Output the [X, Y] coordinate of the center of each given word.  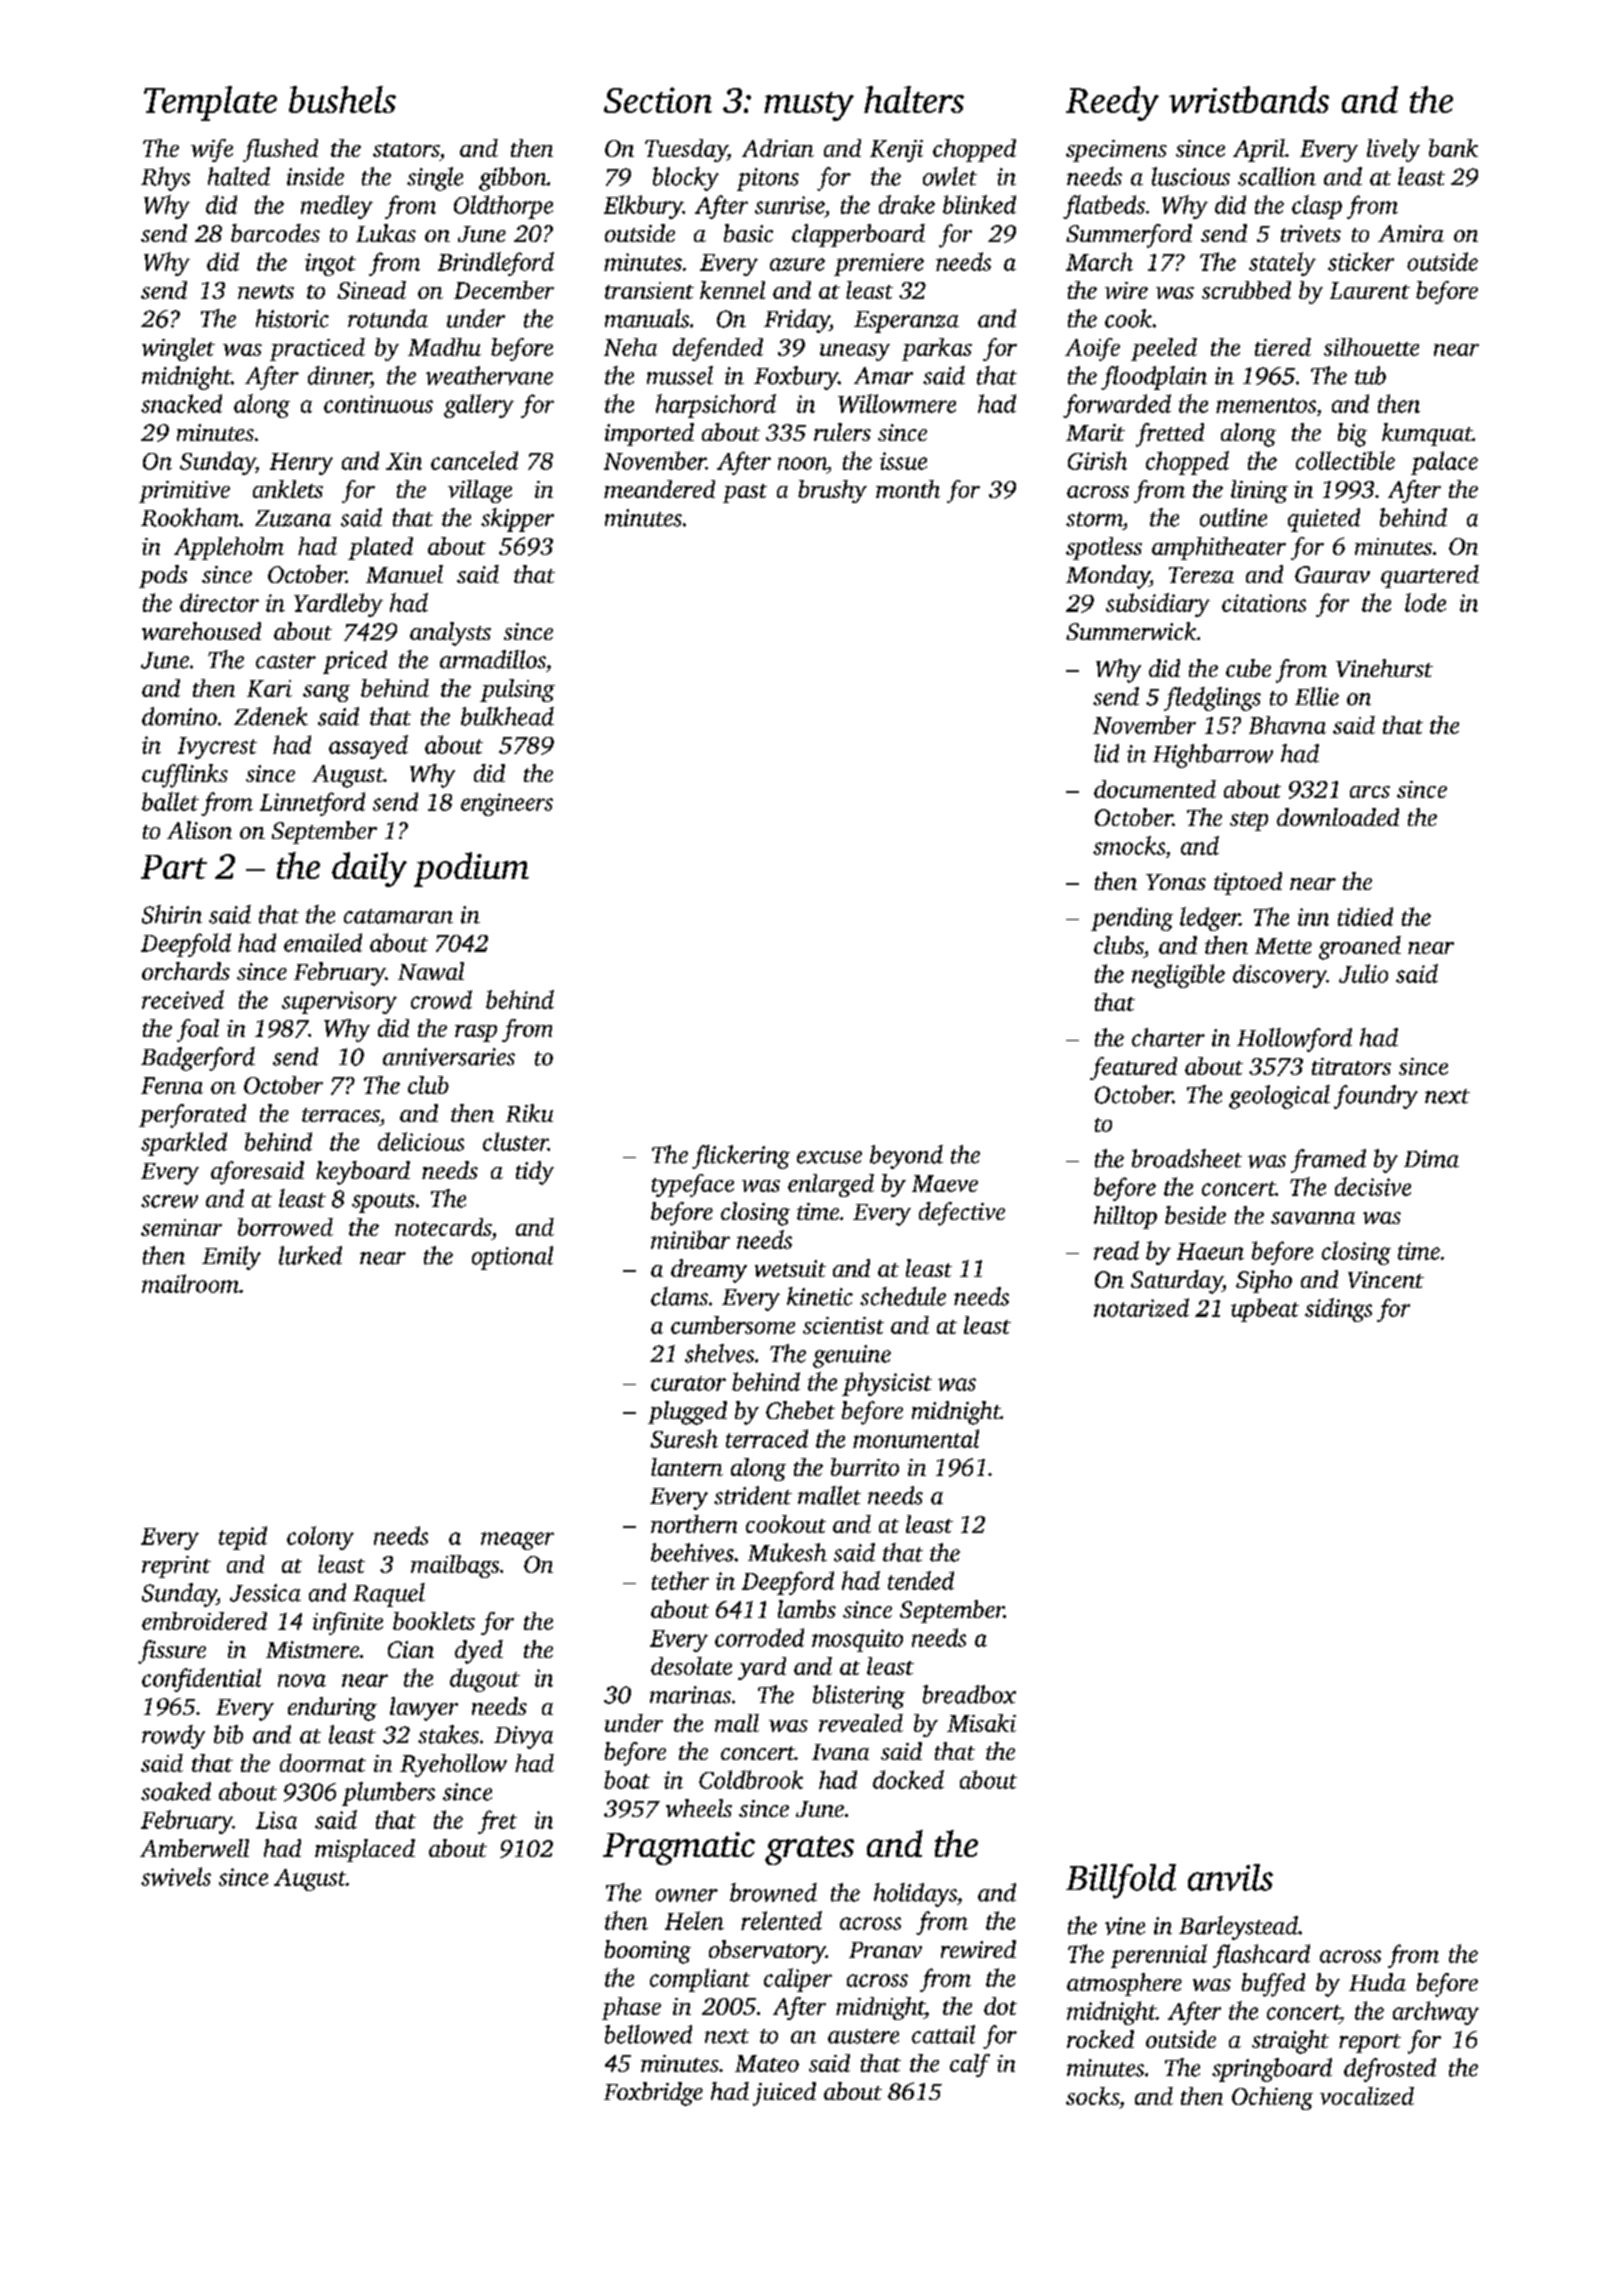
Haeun [1210, 1251]
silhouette [1371, 347]
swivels [176, 1876]
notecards [443, 1227]
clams [679, 1296]
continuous [378, 404]
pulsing [517, 690]
